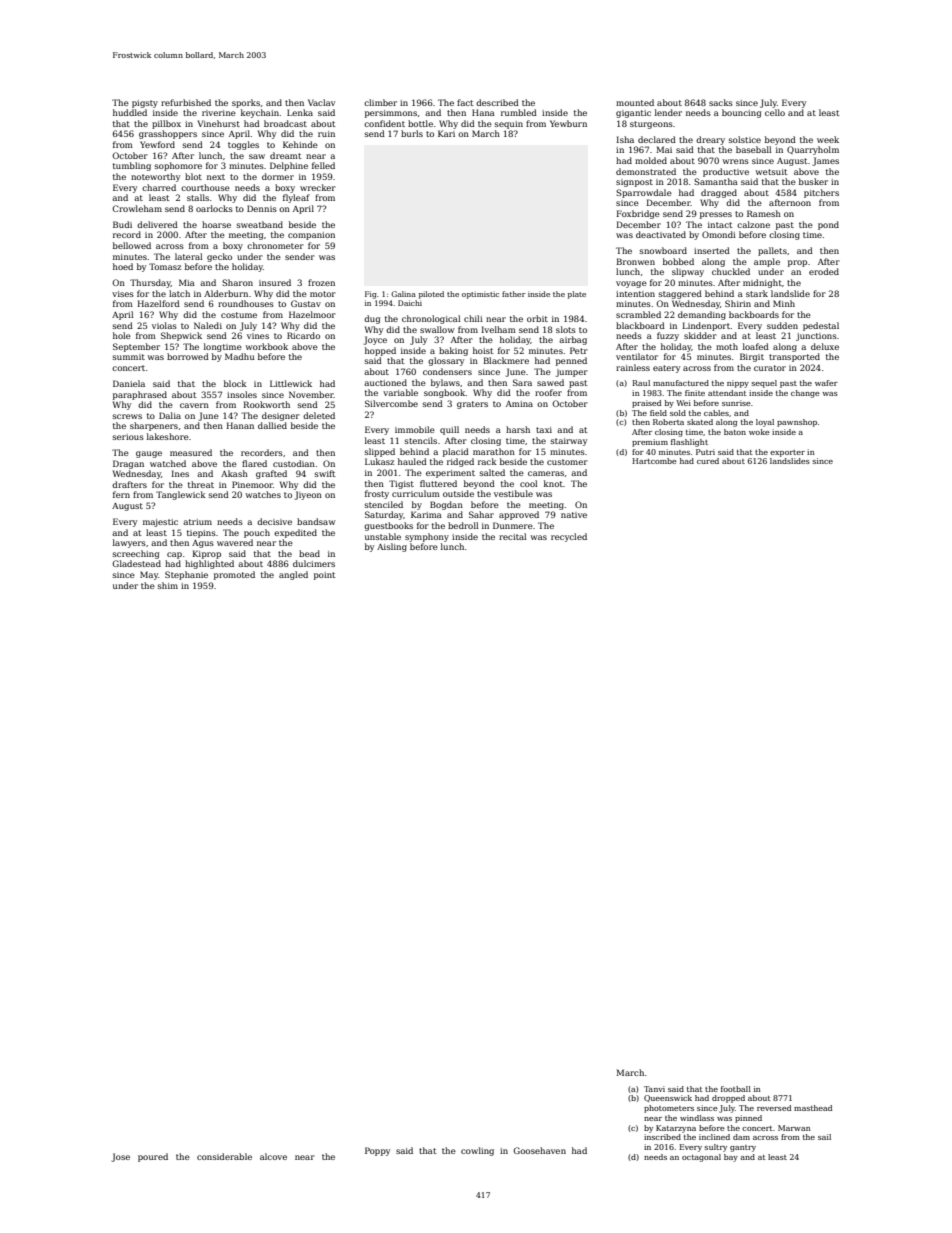  Describe the element at coordinates (539, 1150) in the document. I see `Goosehaven` at that location.
